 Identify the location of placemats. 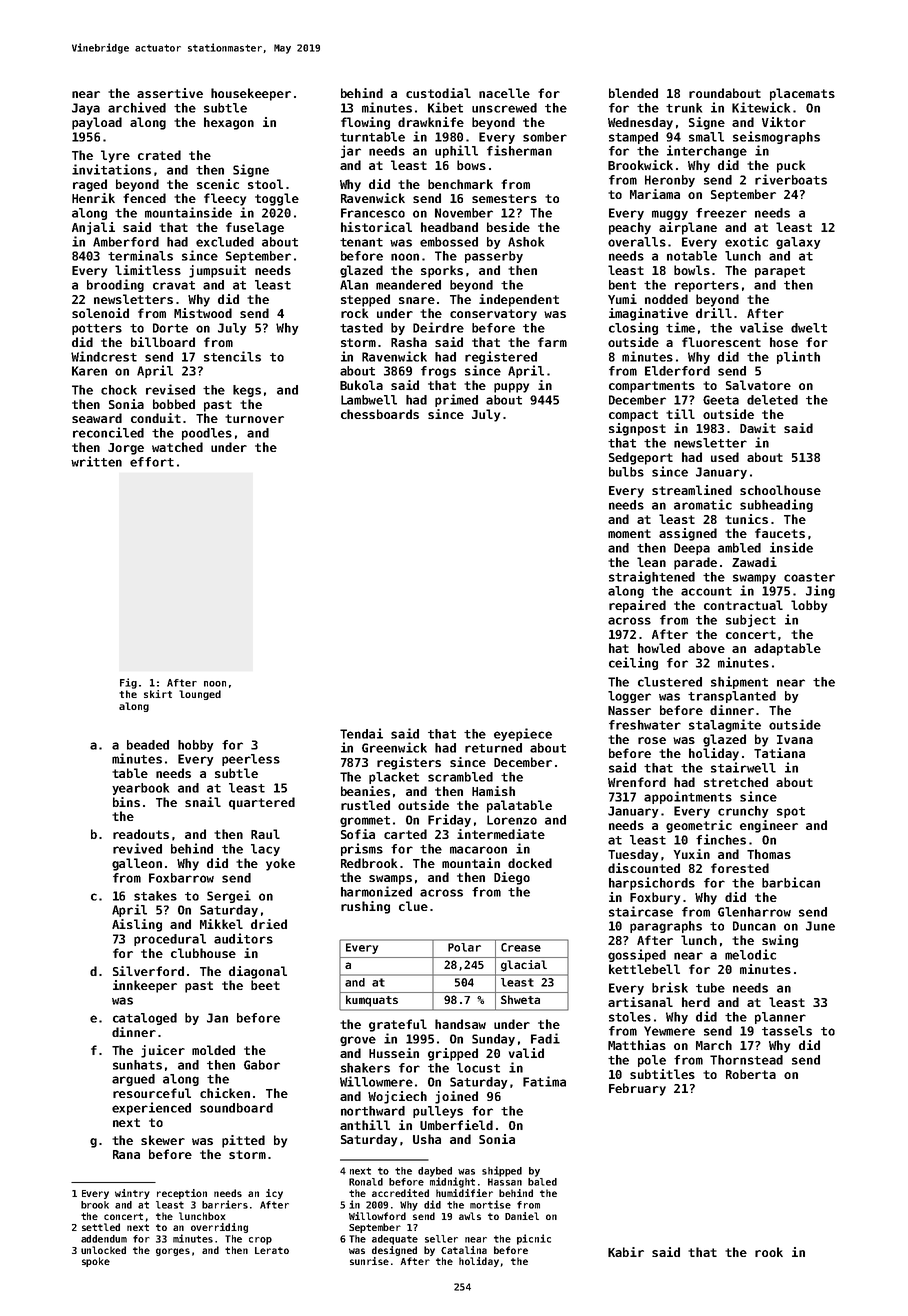
(802, 94).
